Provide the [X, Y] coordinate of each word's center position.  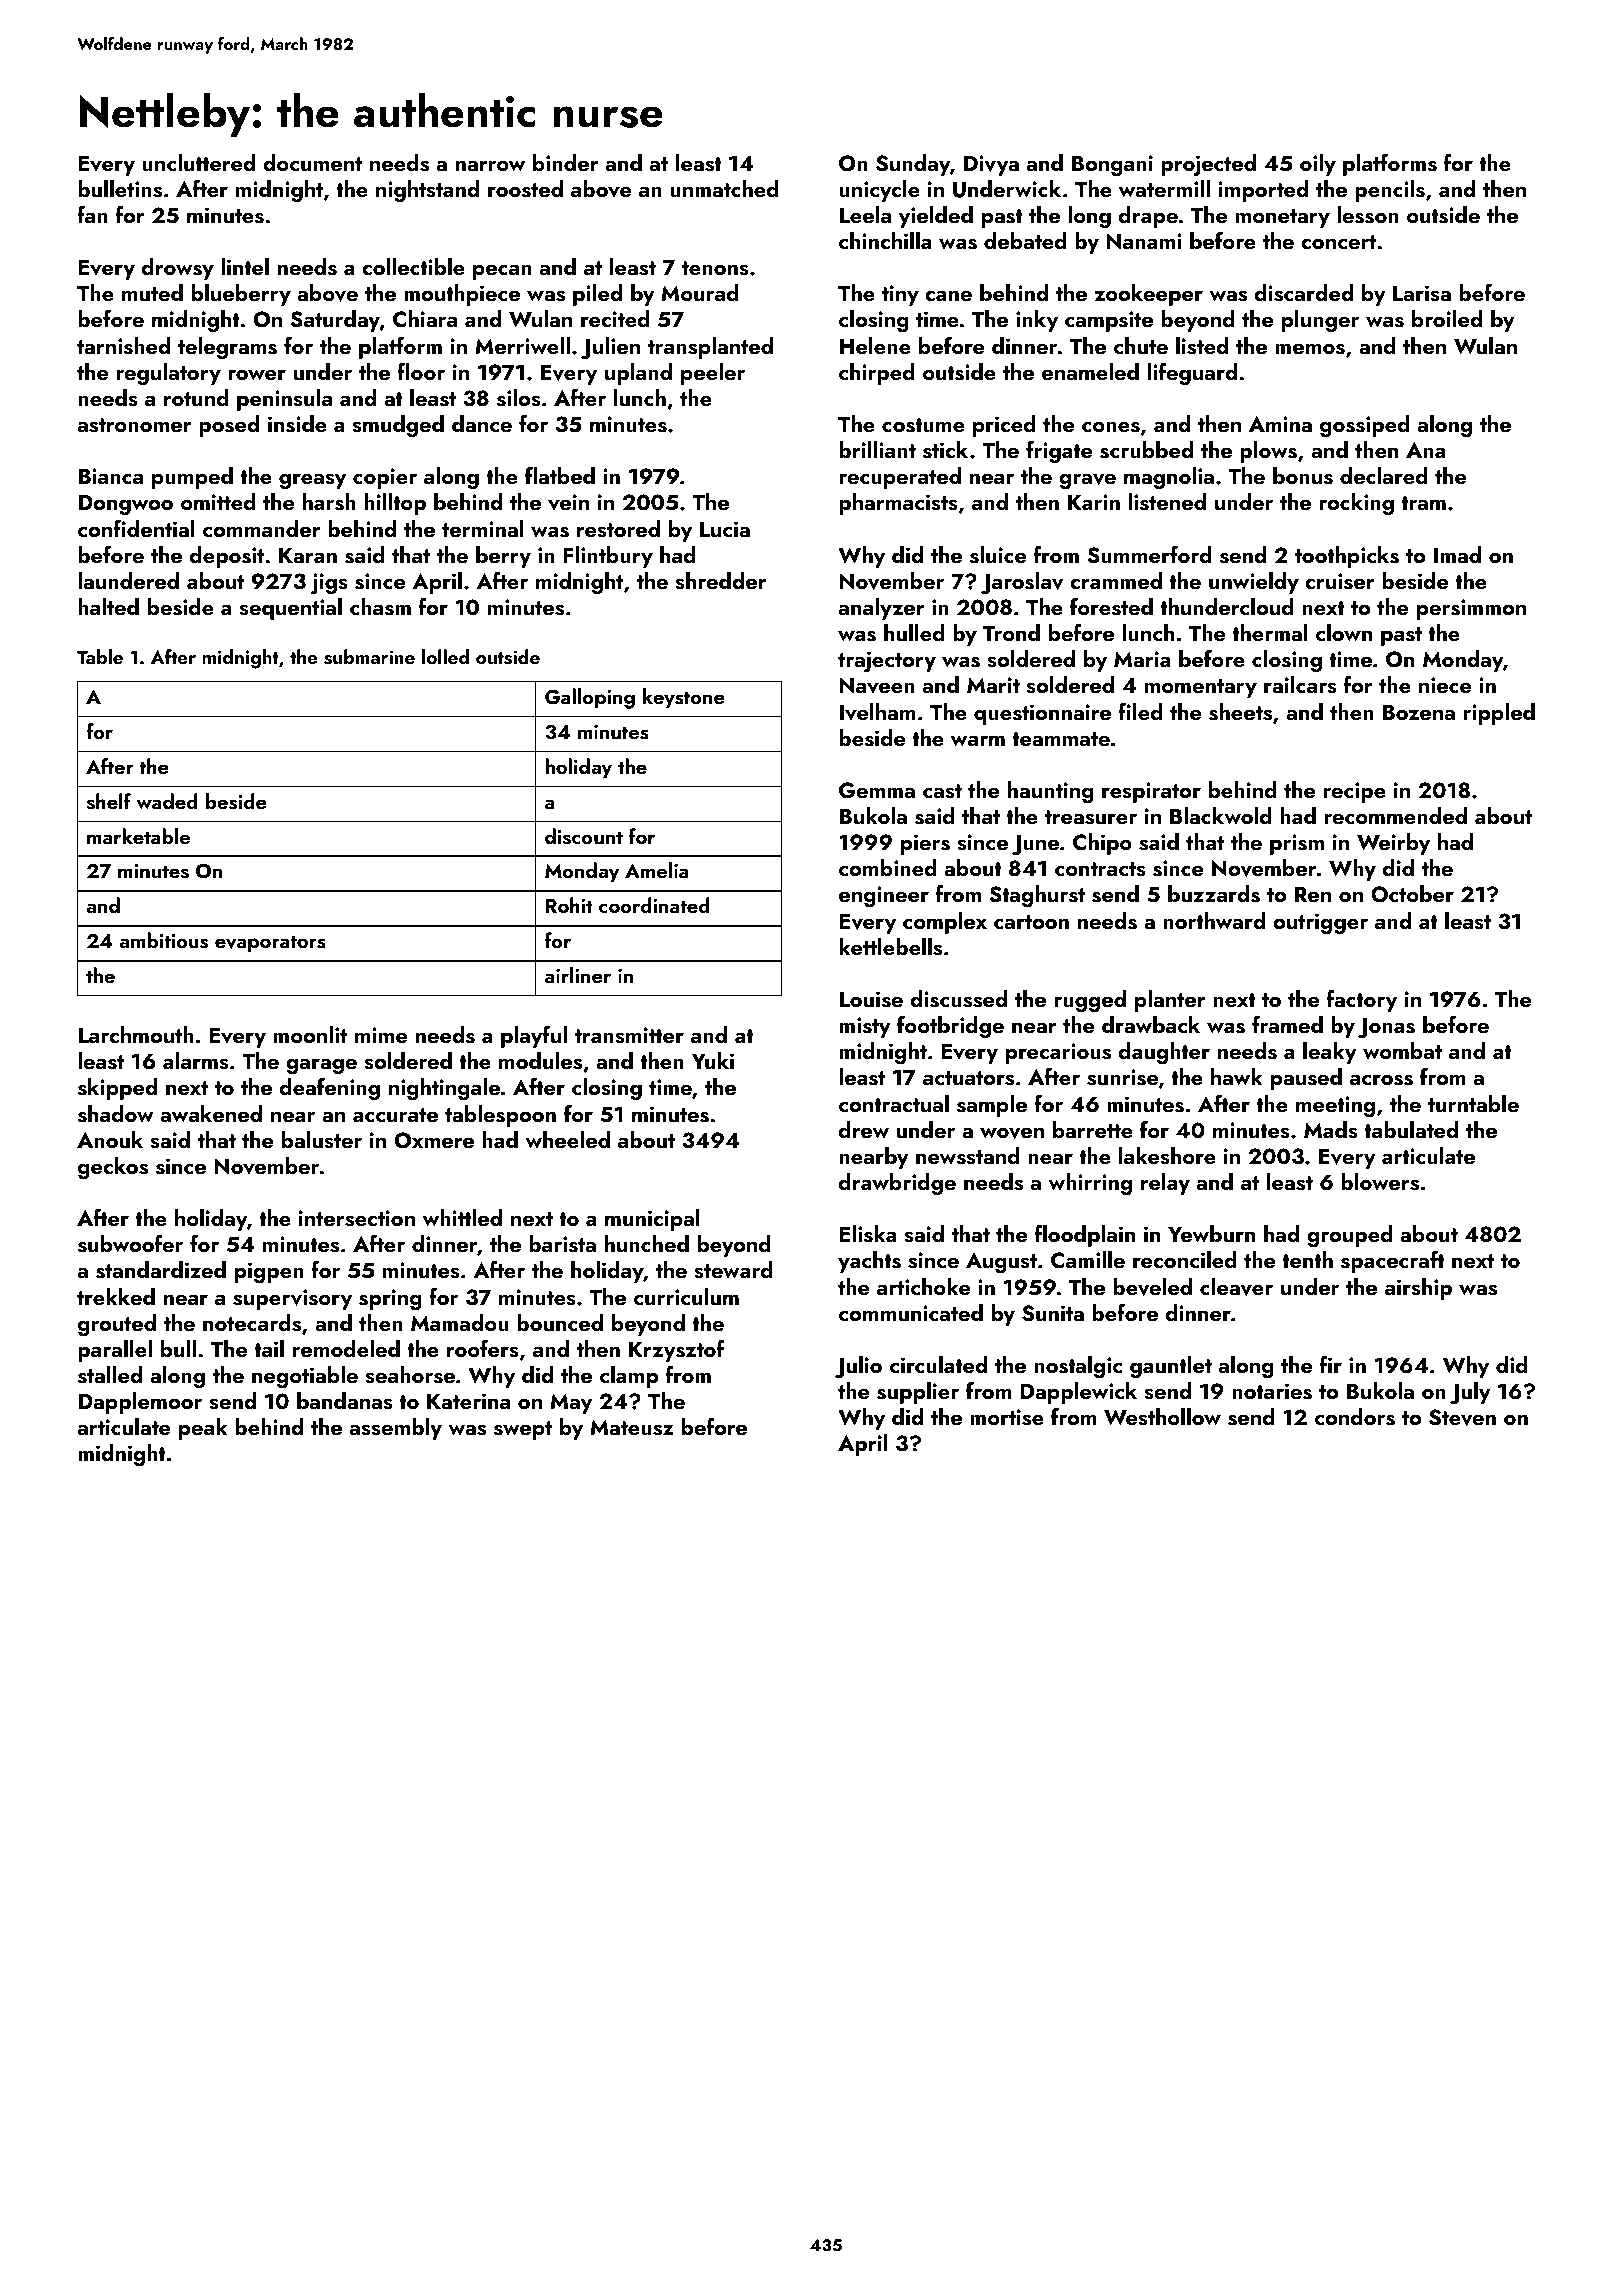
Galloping [590, 698]
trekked [116, 1296]
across [1381, 1080]
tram [1423, 503]
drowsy [178, 269]
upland [638, 374]
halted [108, 606]
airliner [578, 975]
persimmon [1471, 609]
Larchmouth [136, 1034]
